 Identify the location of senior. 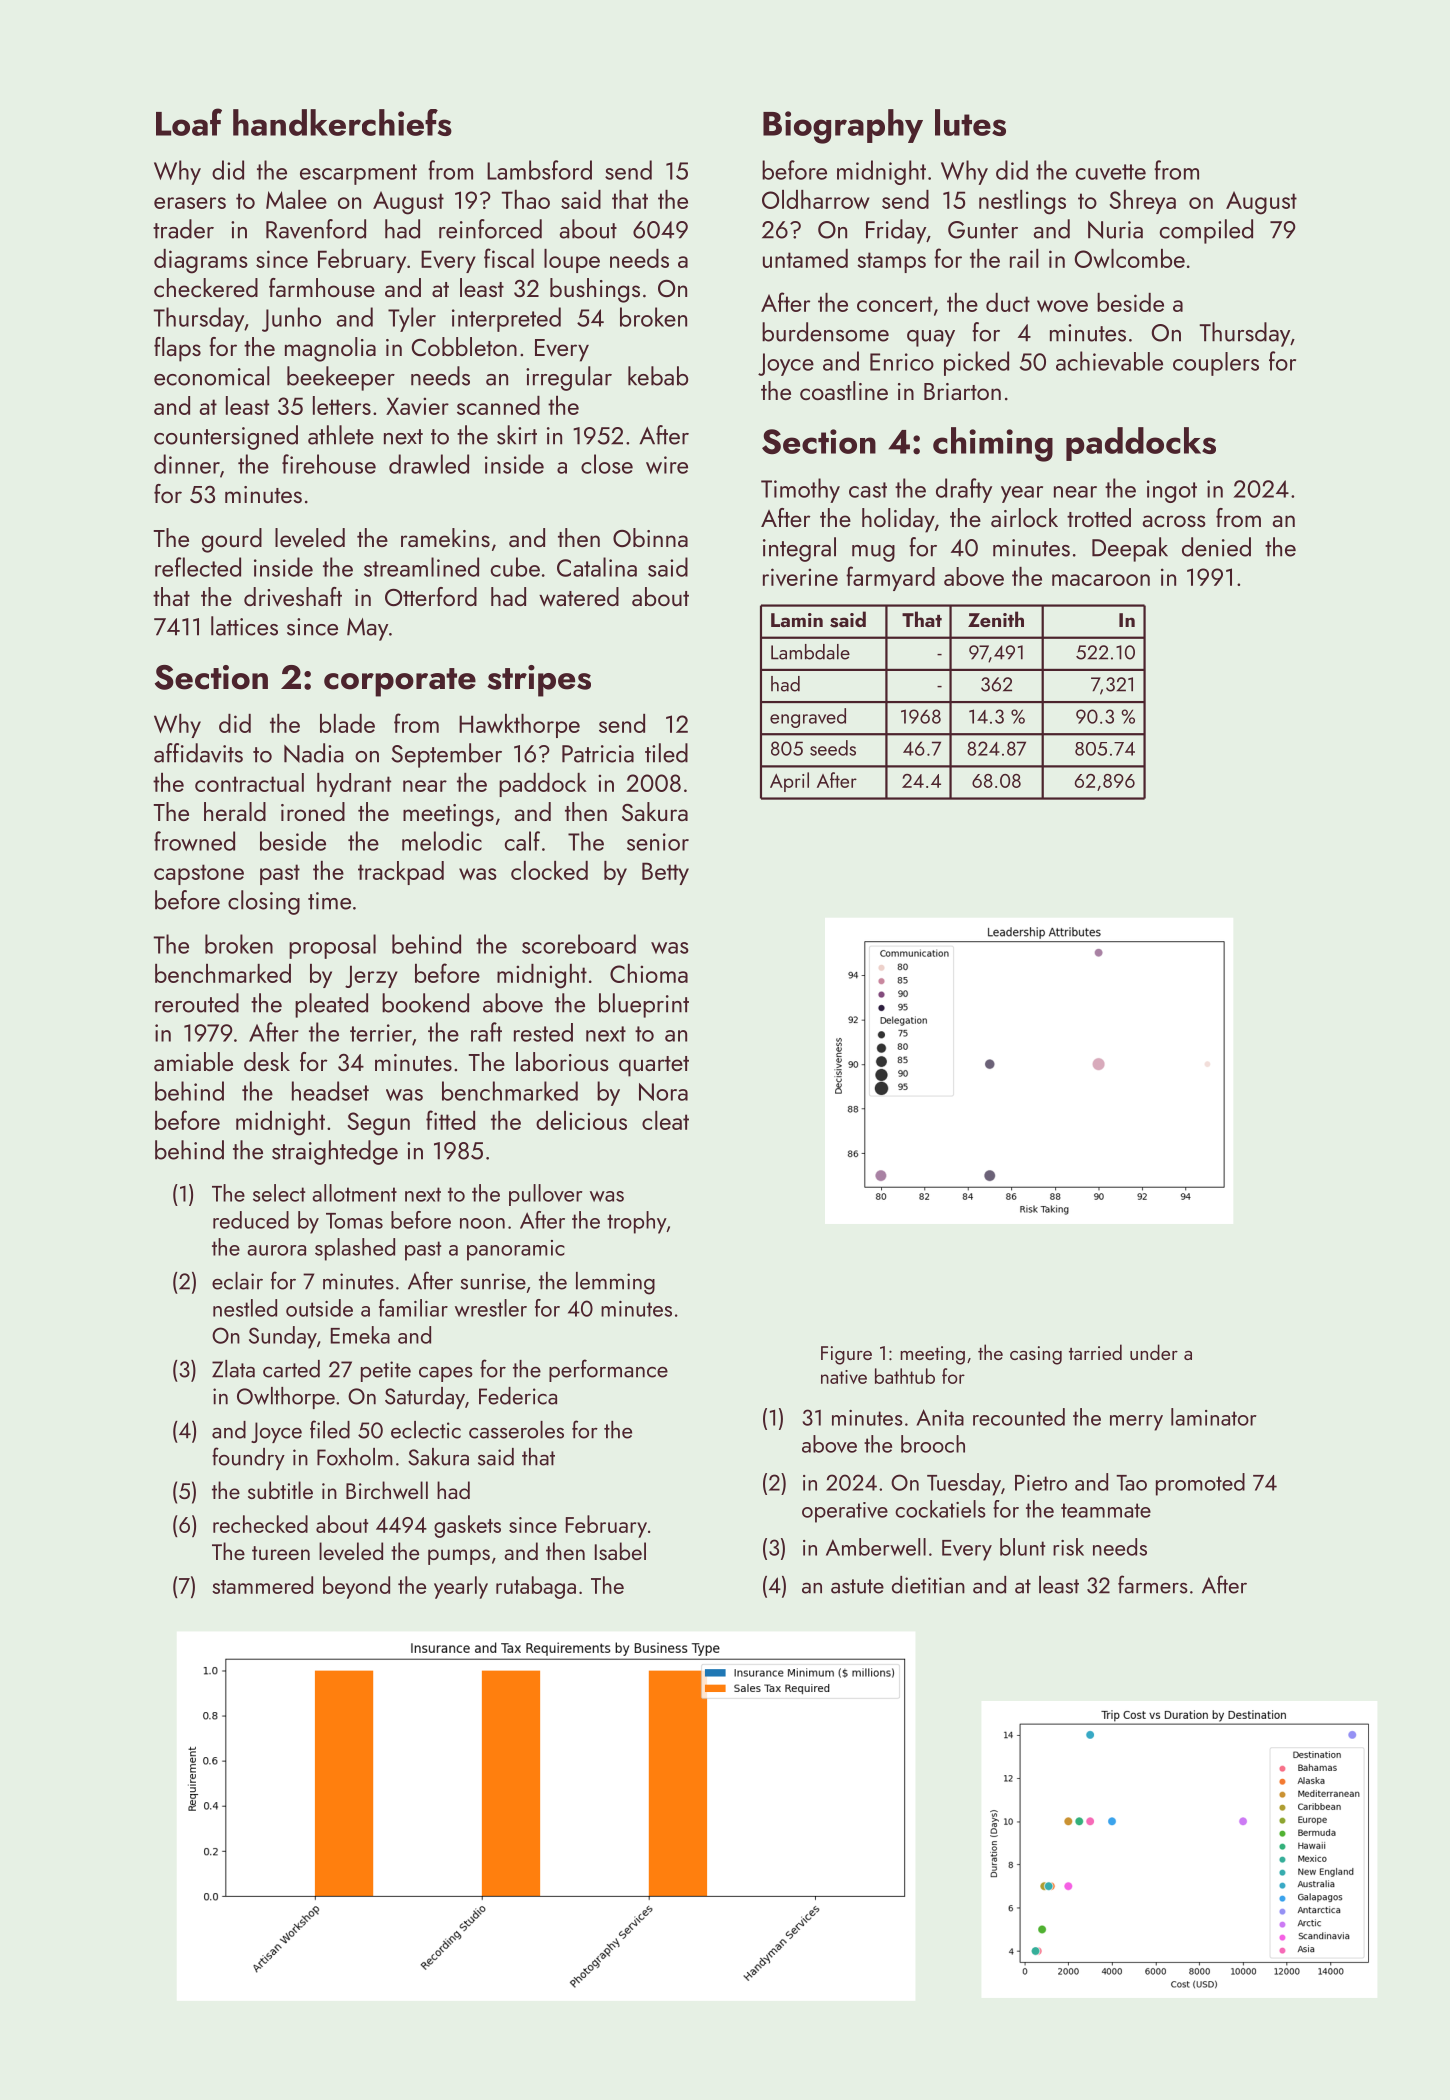
(658, 842).
